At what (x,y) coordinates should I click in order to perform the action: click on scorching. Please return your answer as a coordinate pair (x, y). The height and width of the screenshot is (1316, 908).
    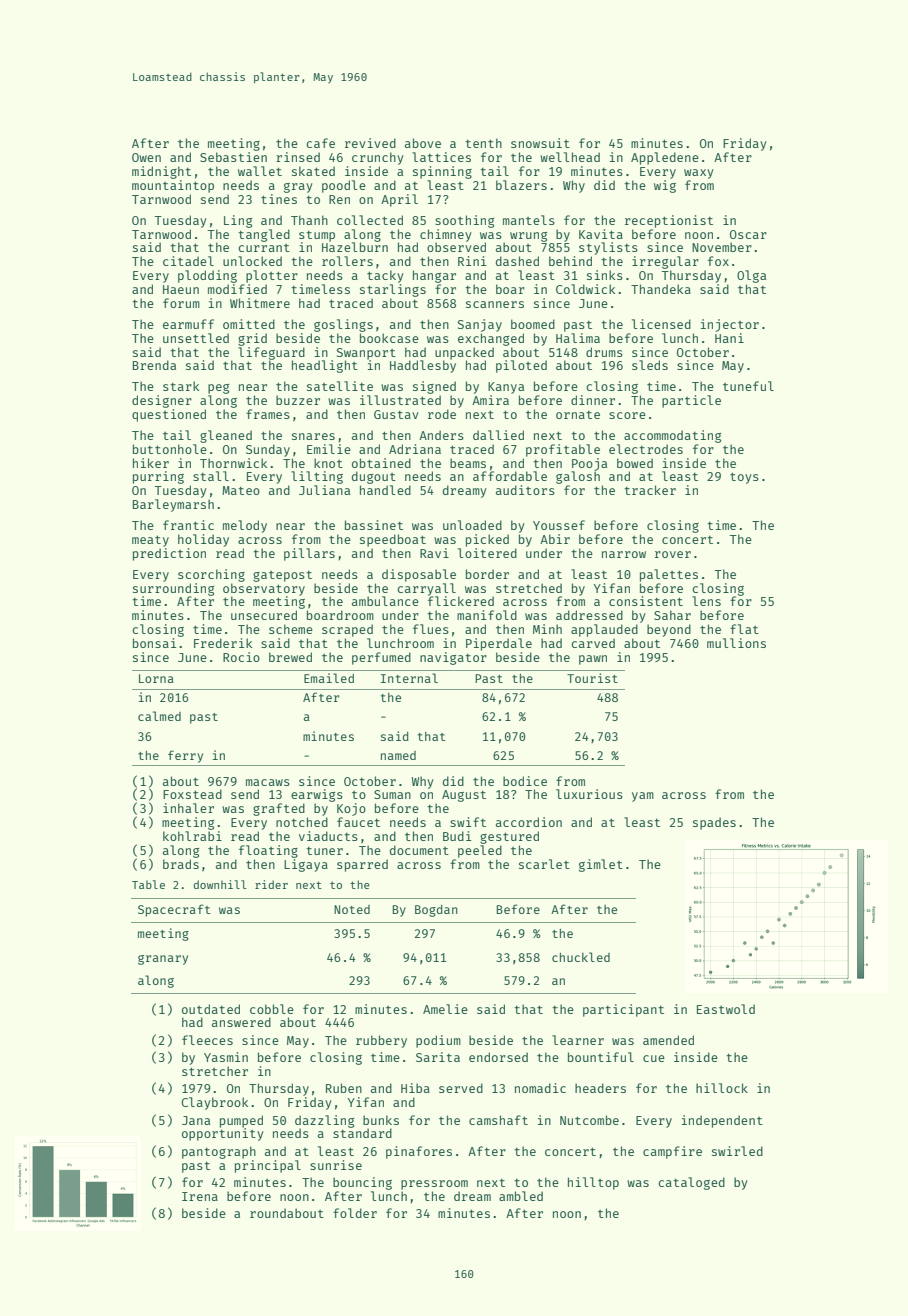
    Looking at the image, I should click on (211, 575).
